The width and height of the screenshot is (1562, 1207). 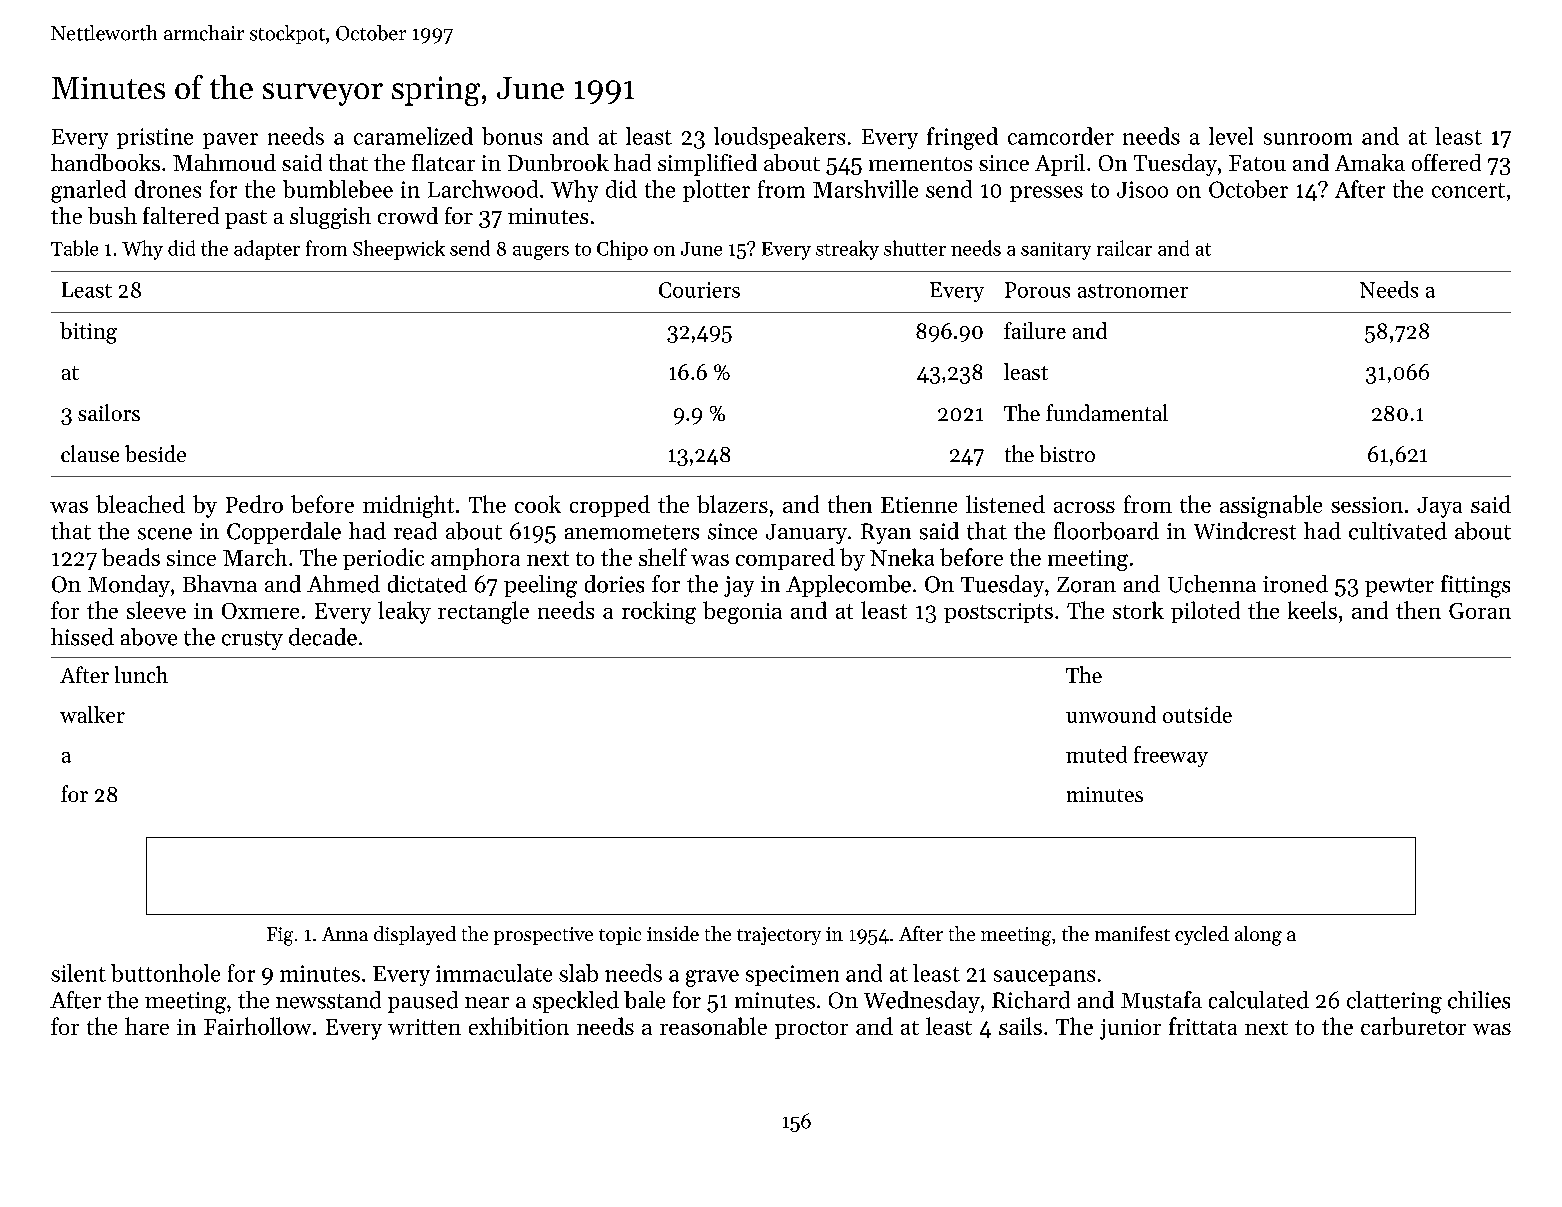 What do you see at coordinates (280, 936) in the screenshot?
I see `Fig` at bounding box center [280, 936].
